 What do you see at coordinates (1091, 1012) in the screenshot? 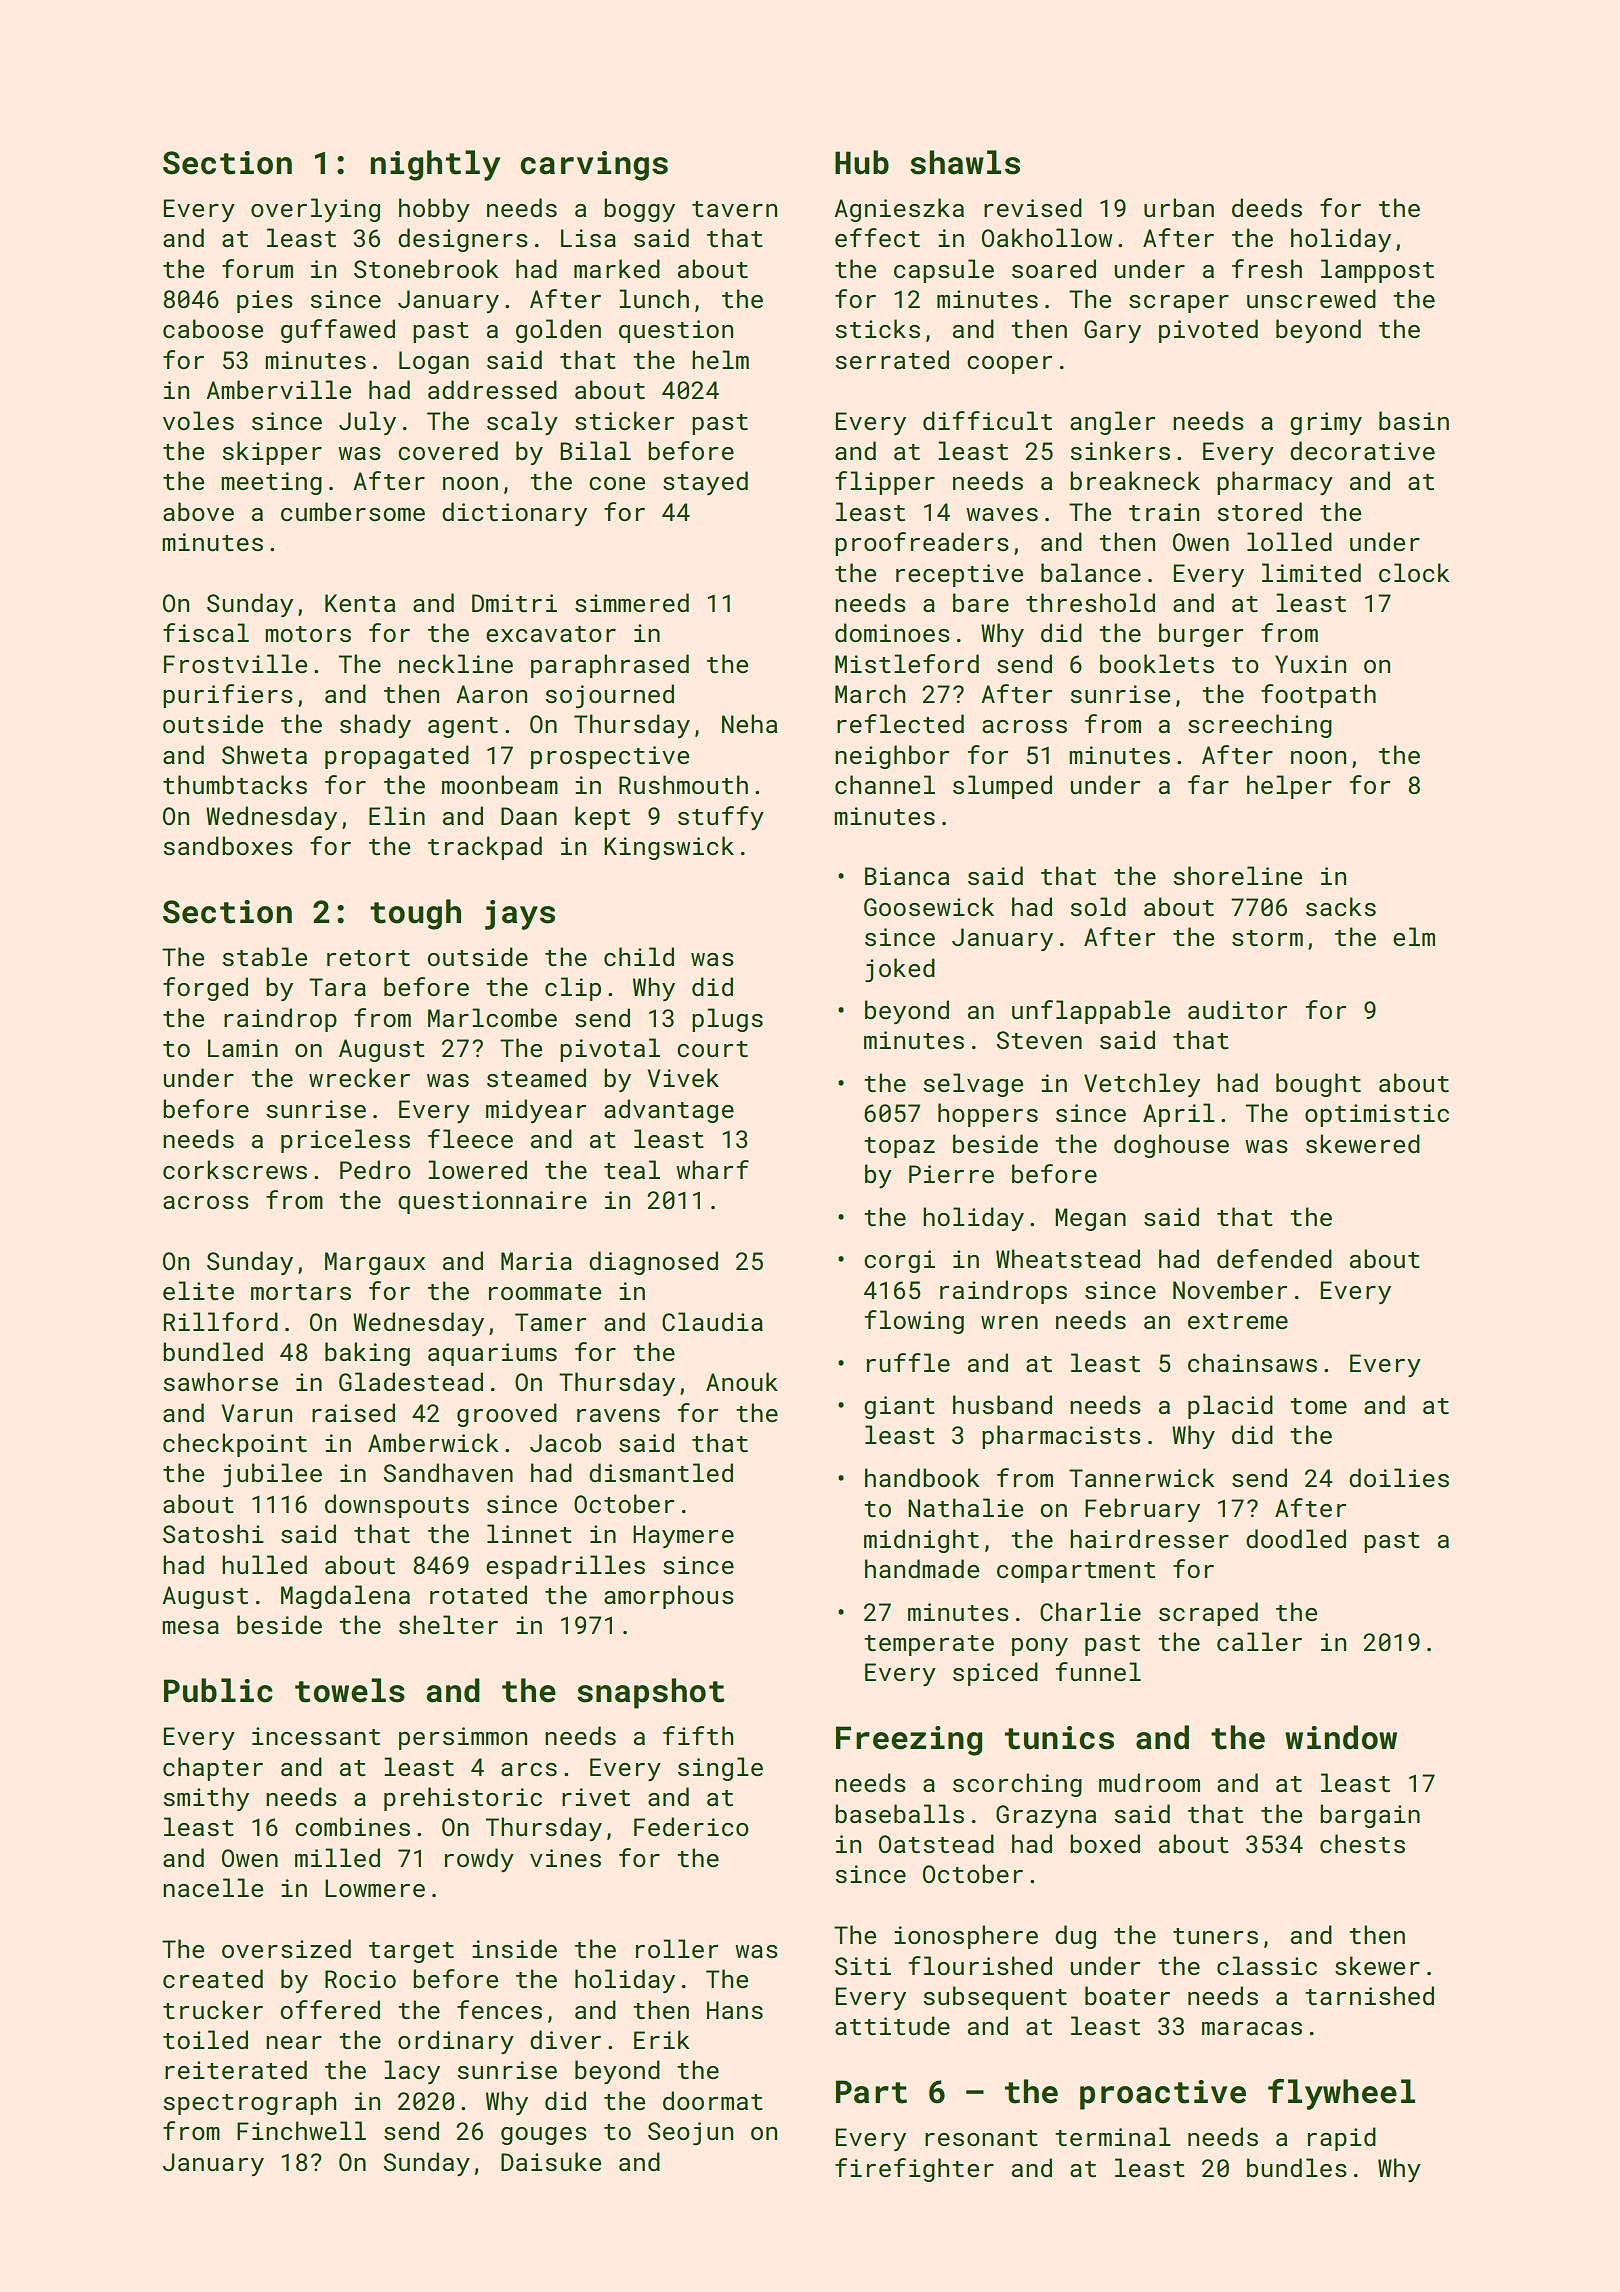
I see `unflappable` at bounding box center [1091, 1012].
